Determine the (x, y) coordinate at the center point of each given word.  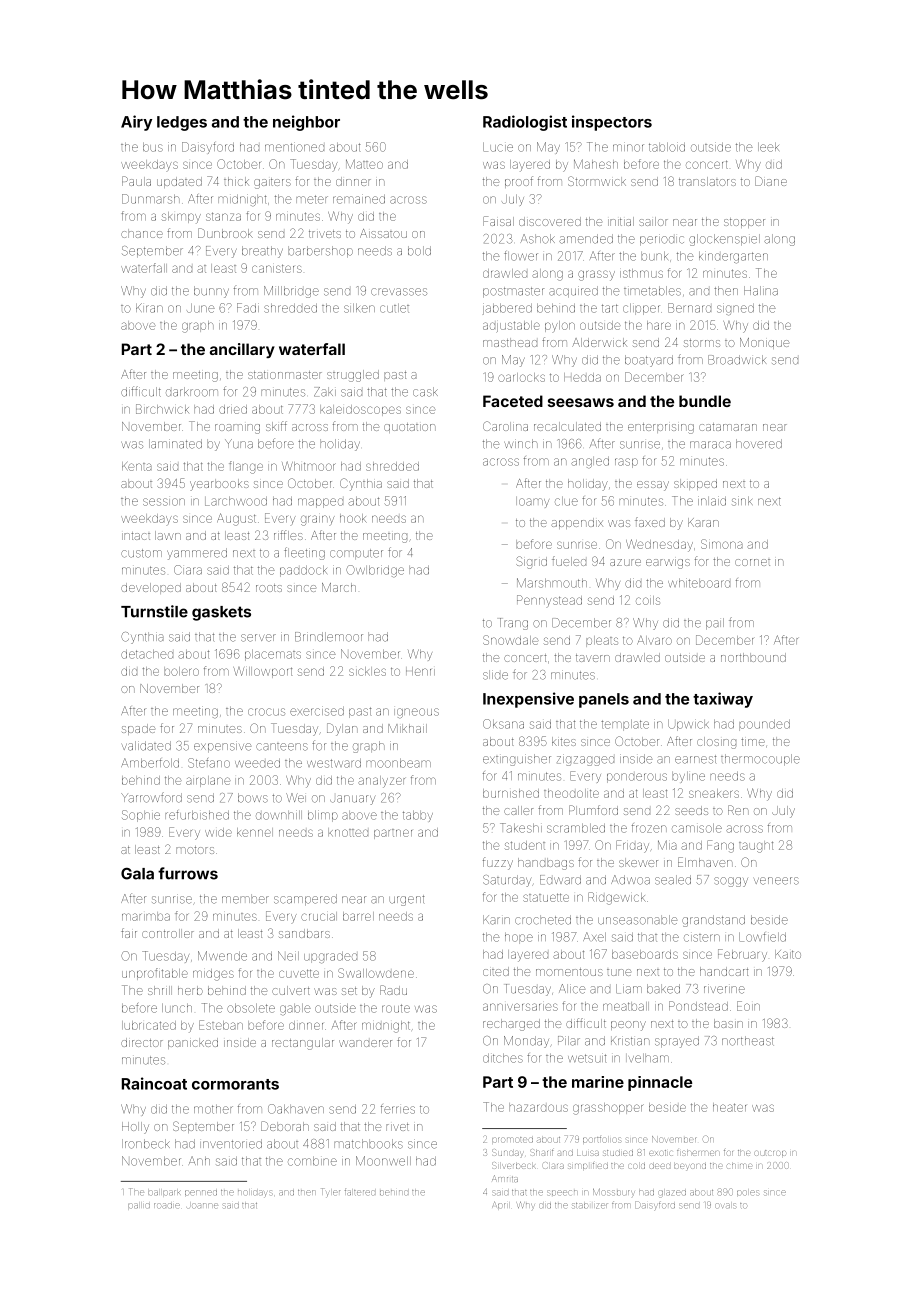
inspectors (612, 123)
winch (521, 444)
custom (141, 553)
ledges (182, 123)
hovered (759, 444)
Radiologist (525, 123)
